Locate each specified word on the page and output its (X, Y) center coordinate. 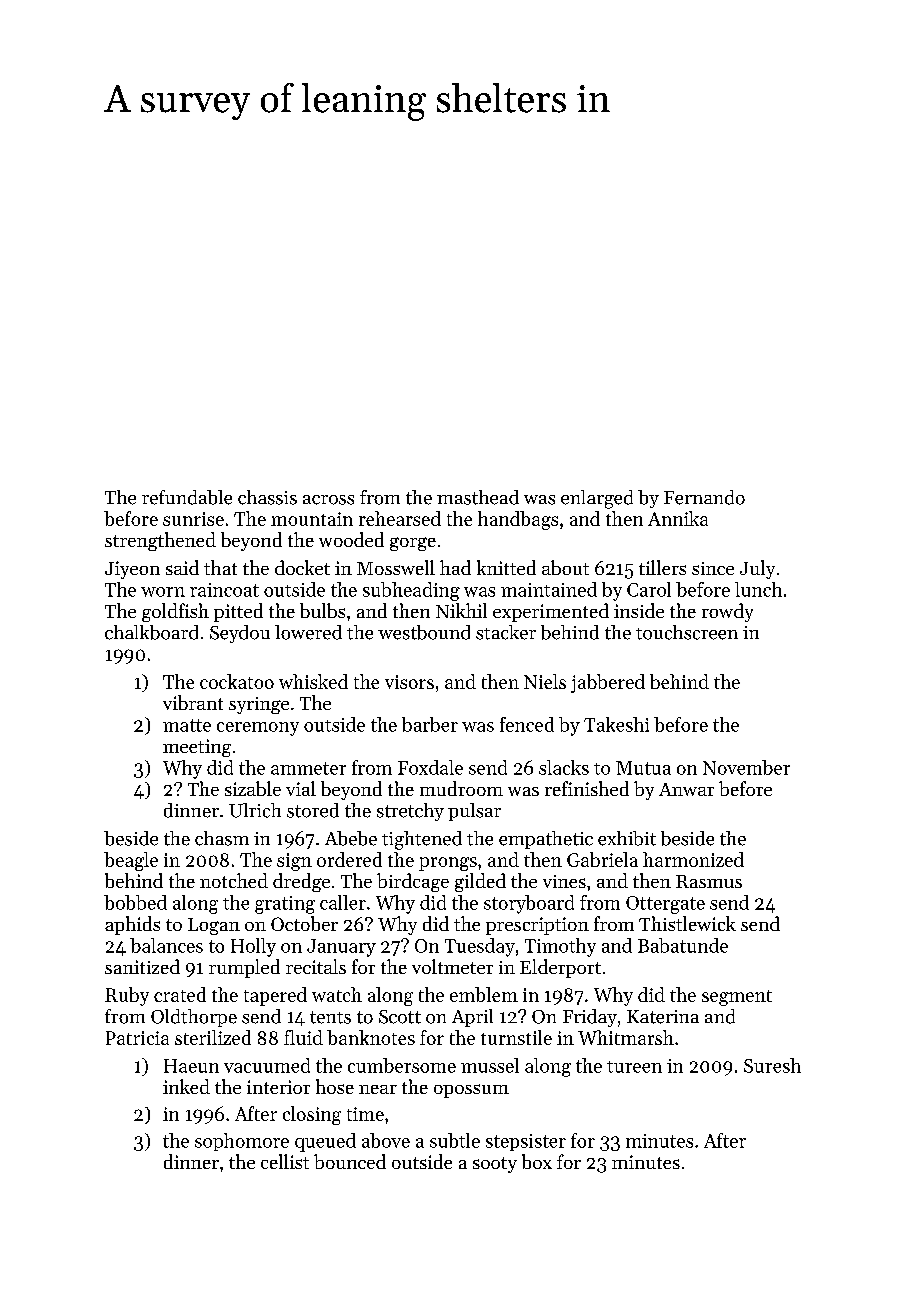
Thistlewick (687, 923)
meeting (197, 748)
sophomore (242, 1142)
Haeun (191, 1066)
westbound (424, 632)
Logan (214, 926)
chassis (267, 497)
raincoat (224, 590)
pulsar (474, 812)
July (757, 569)
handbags (518, 520)
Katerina (663, 1017)
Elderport (560, 968)
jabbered (608, 683)
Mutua (643, 768)
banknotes (371, 1037)
